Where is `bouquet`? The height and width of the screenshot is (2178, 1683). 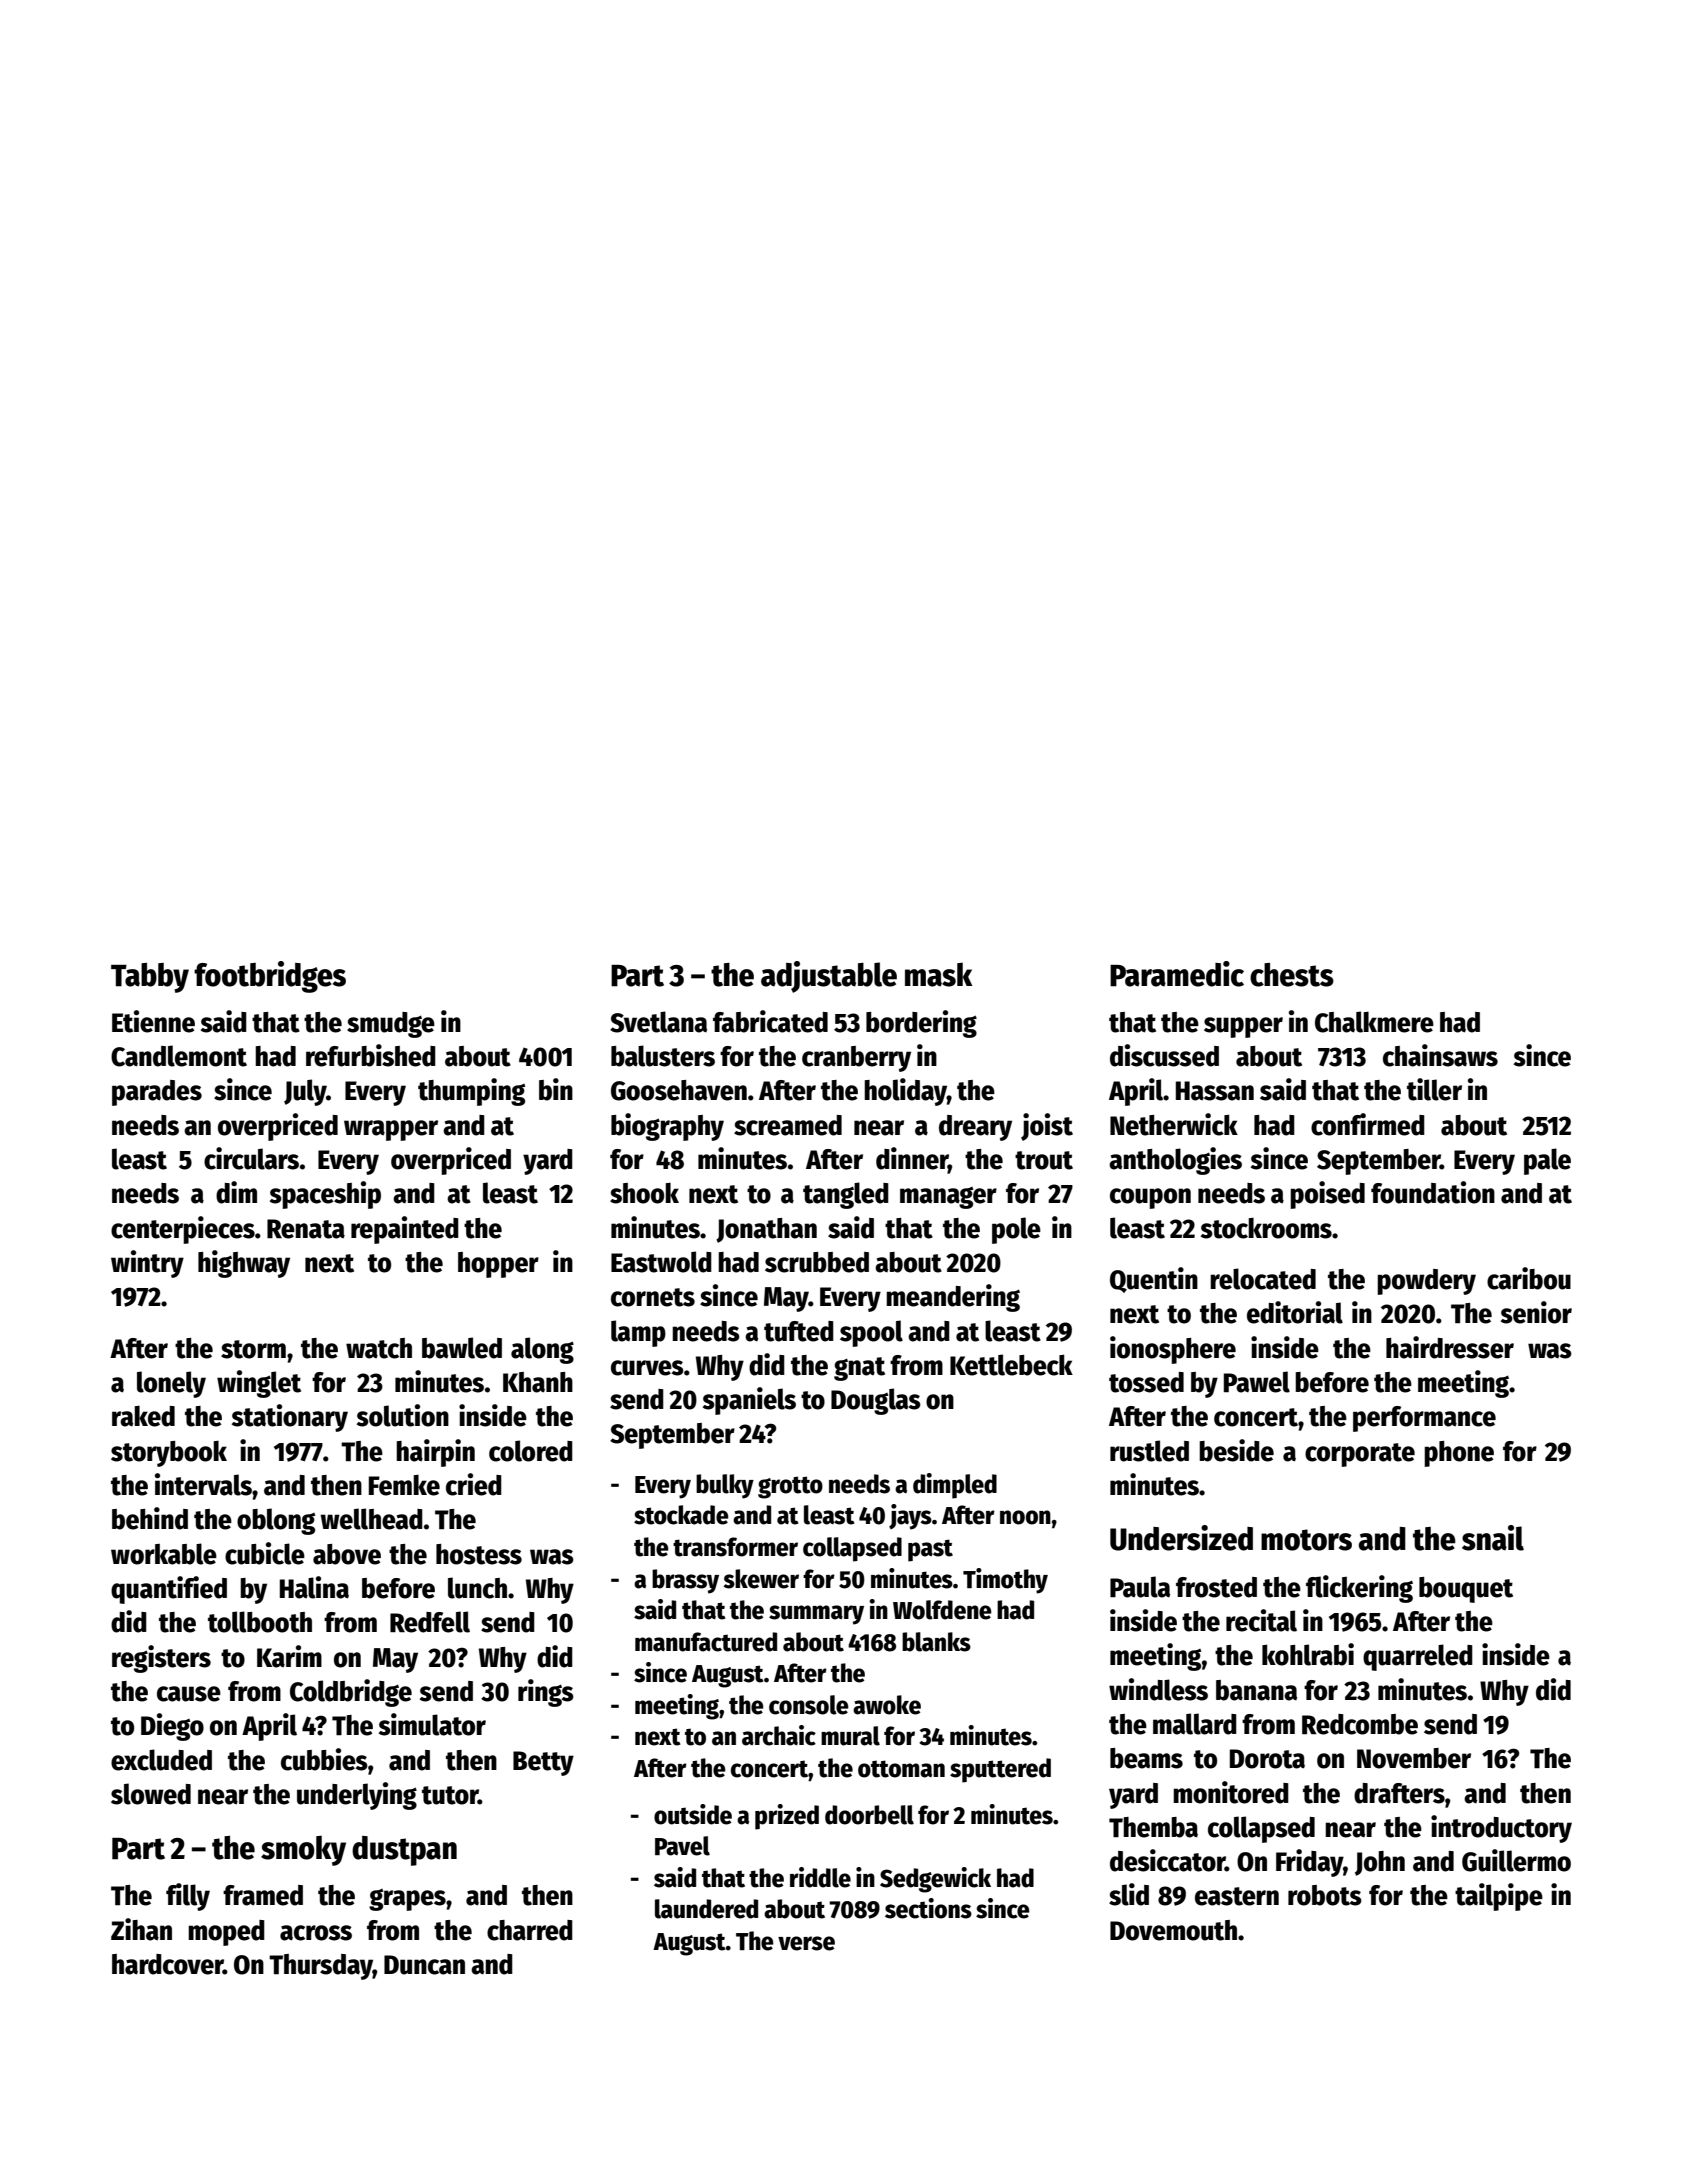 bouquet is located at coordinates (1466, 1590).
